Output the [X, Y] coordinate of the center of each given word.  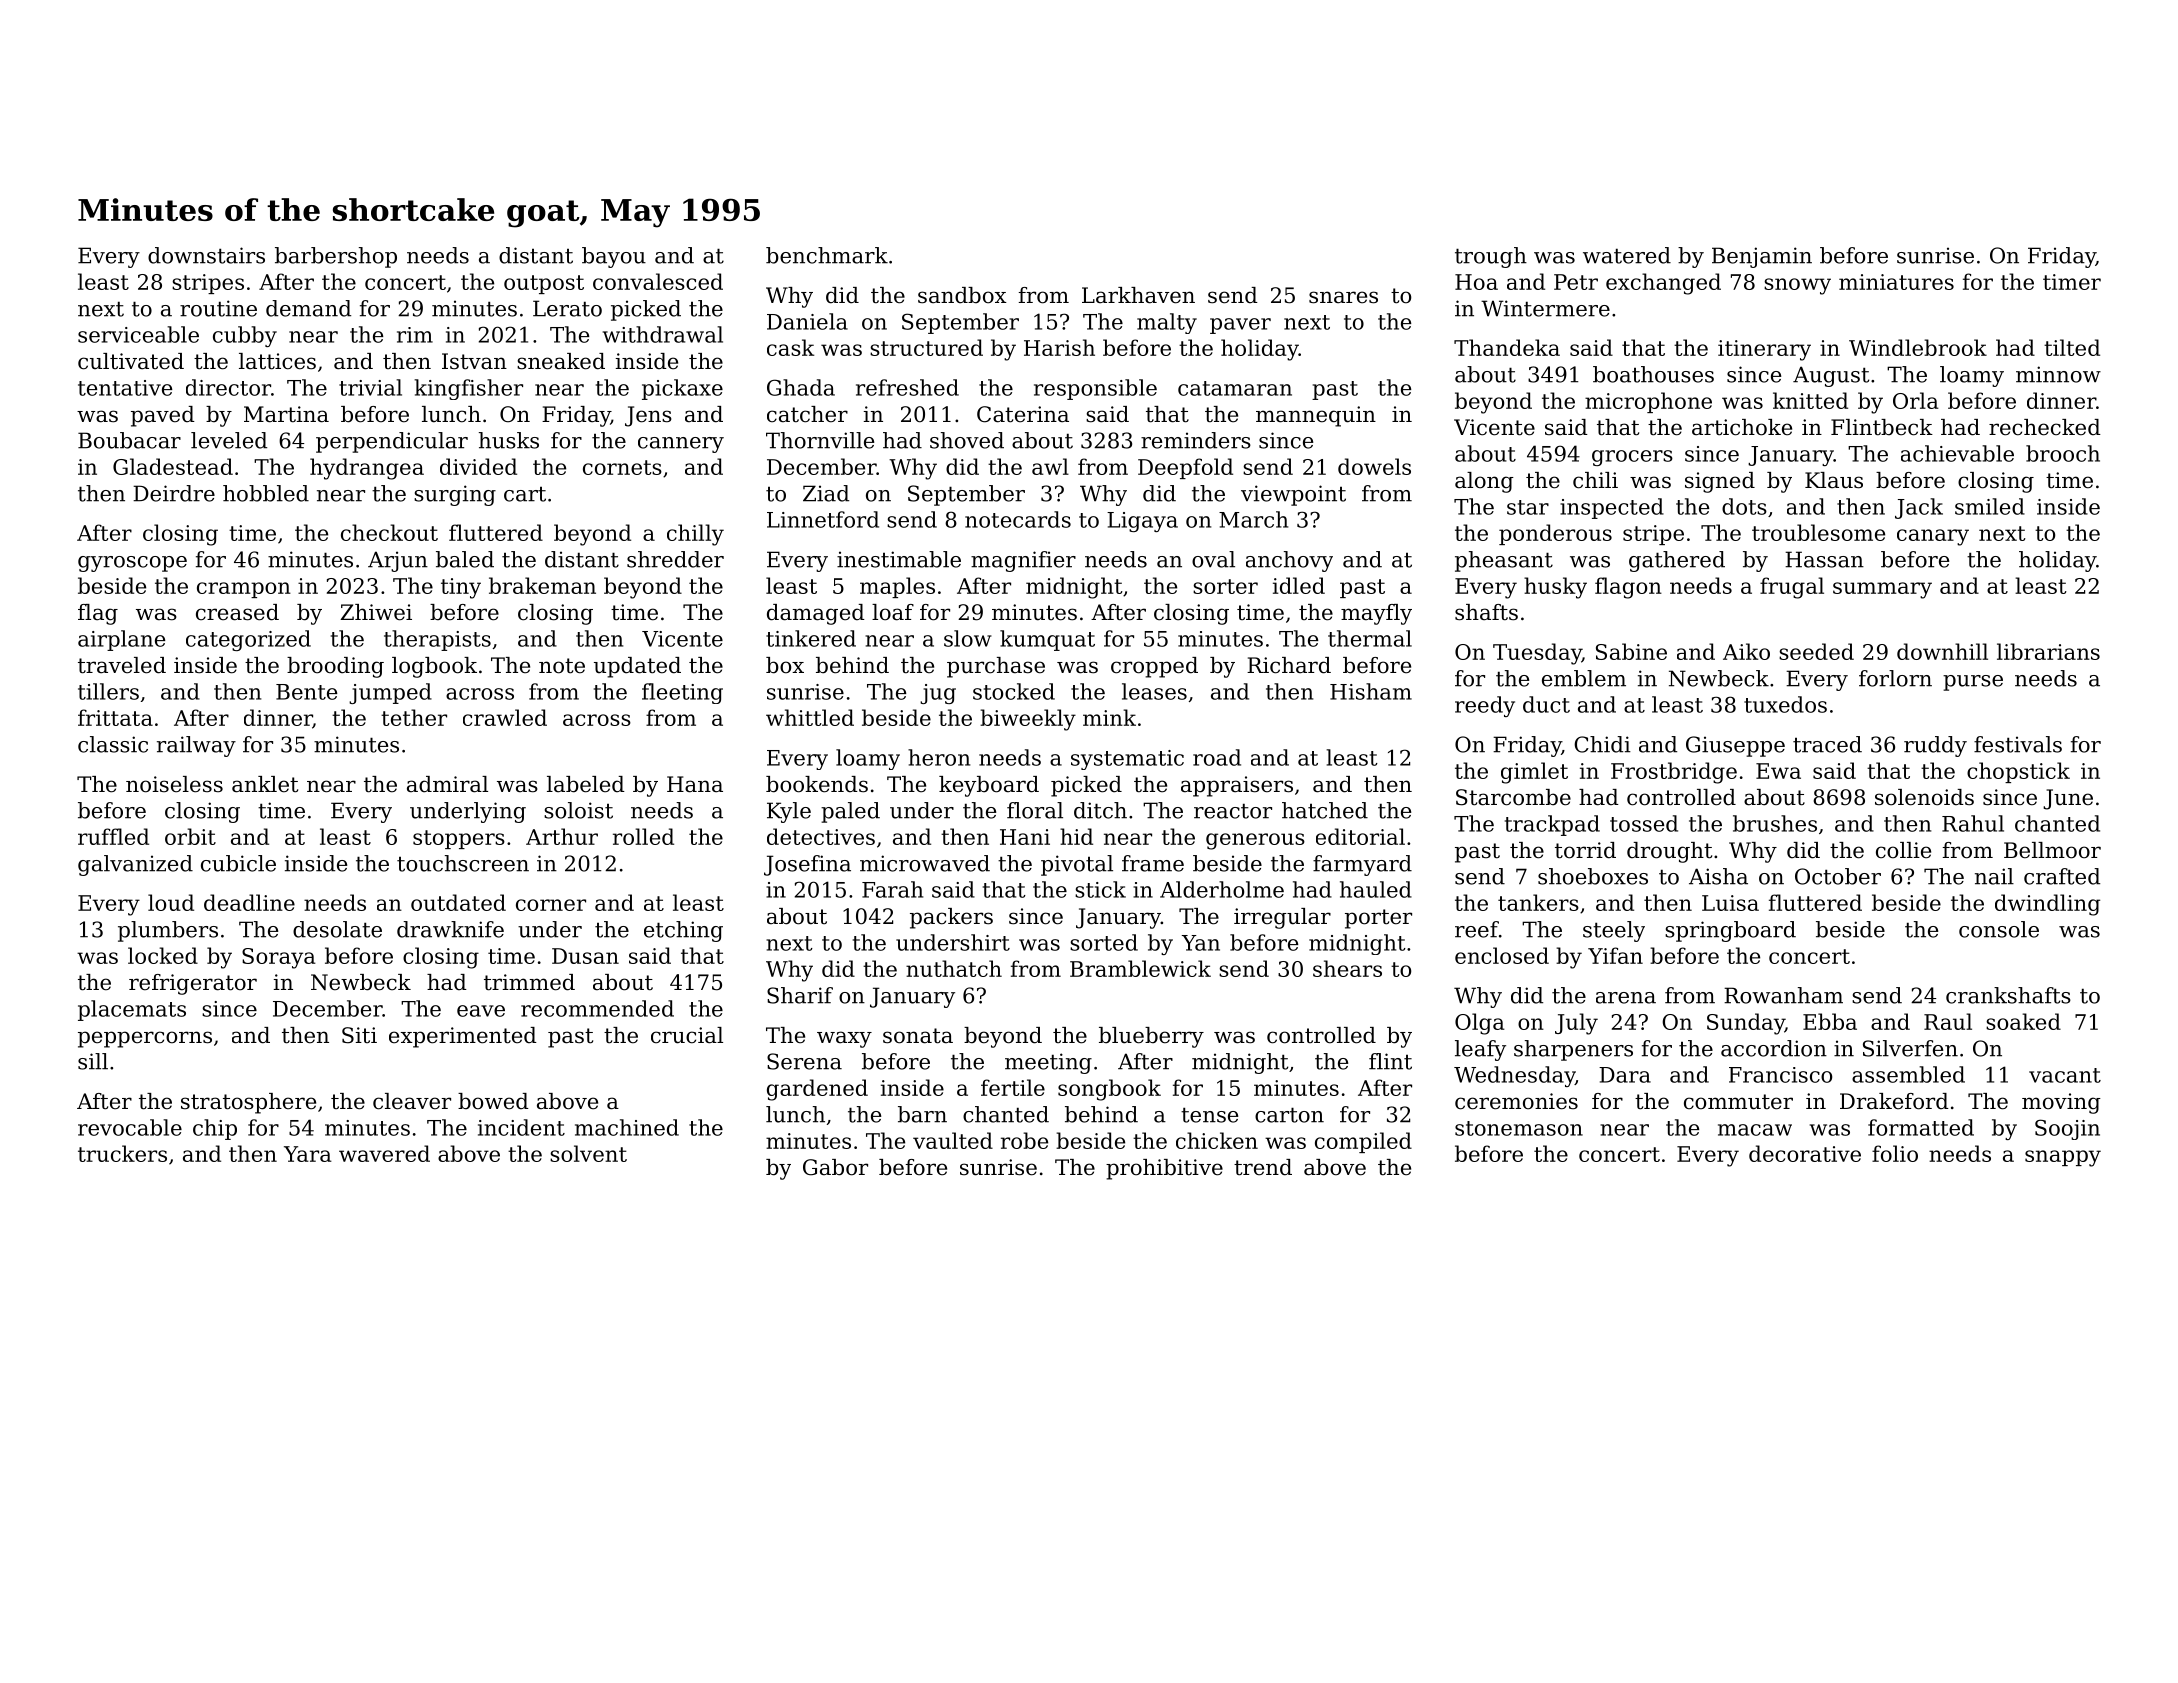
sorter [1225, 586]
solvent [588, 1153]
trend [1263, 1167]
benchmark [827, 255]
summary [1882, 590]
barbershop [336, 257]
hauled [1376, 889]
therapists [437, 640]
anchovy [1289, 561]
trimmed [529, 982]
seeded [1816, 651]
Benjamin [1762, 257]
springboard [1730, 931]
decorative [1805, 1153]
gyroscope [132, 564]
